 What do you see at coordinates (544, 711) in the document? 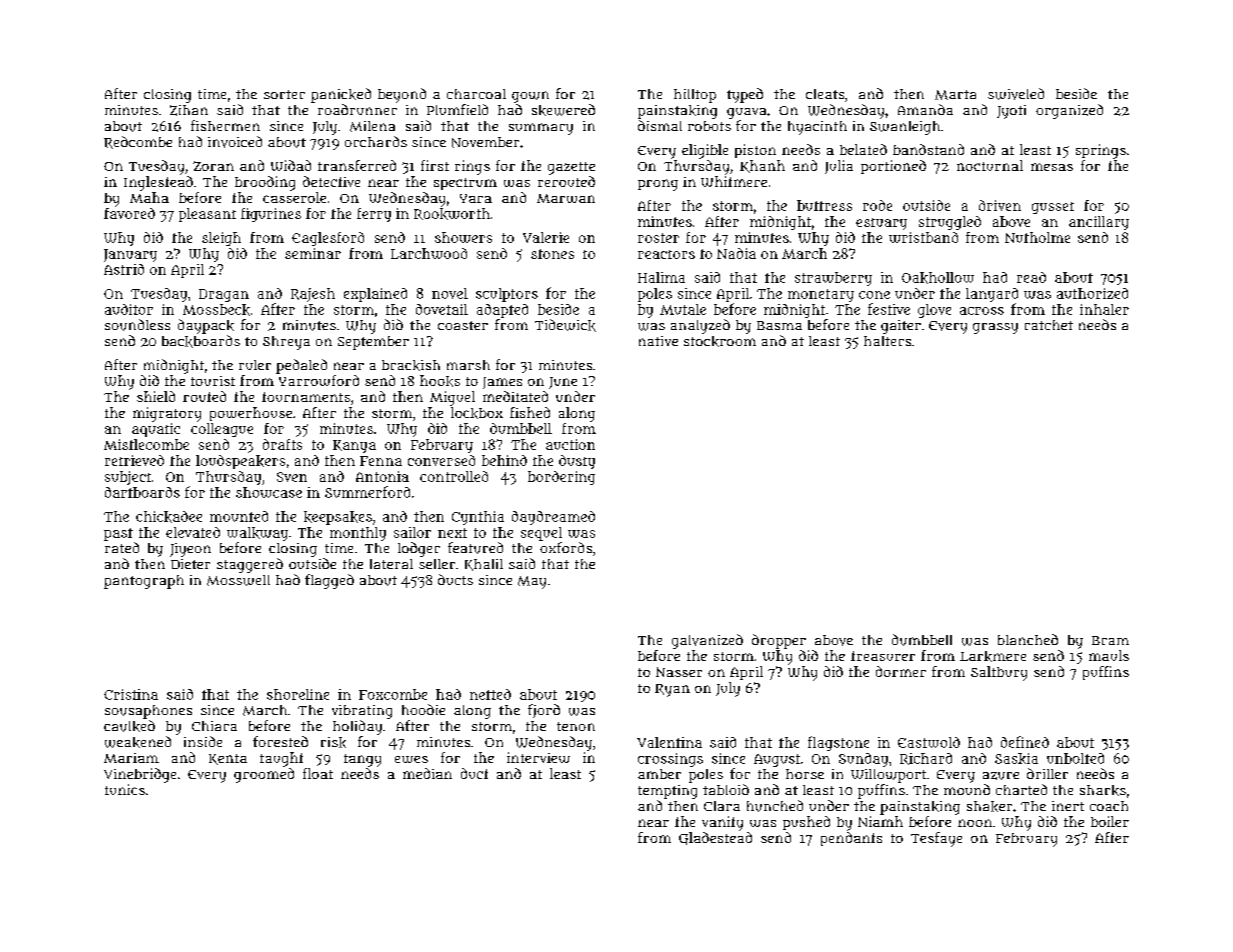
I see `fjord` at bounding box center [544, 711].
